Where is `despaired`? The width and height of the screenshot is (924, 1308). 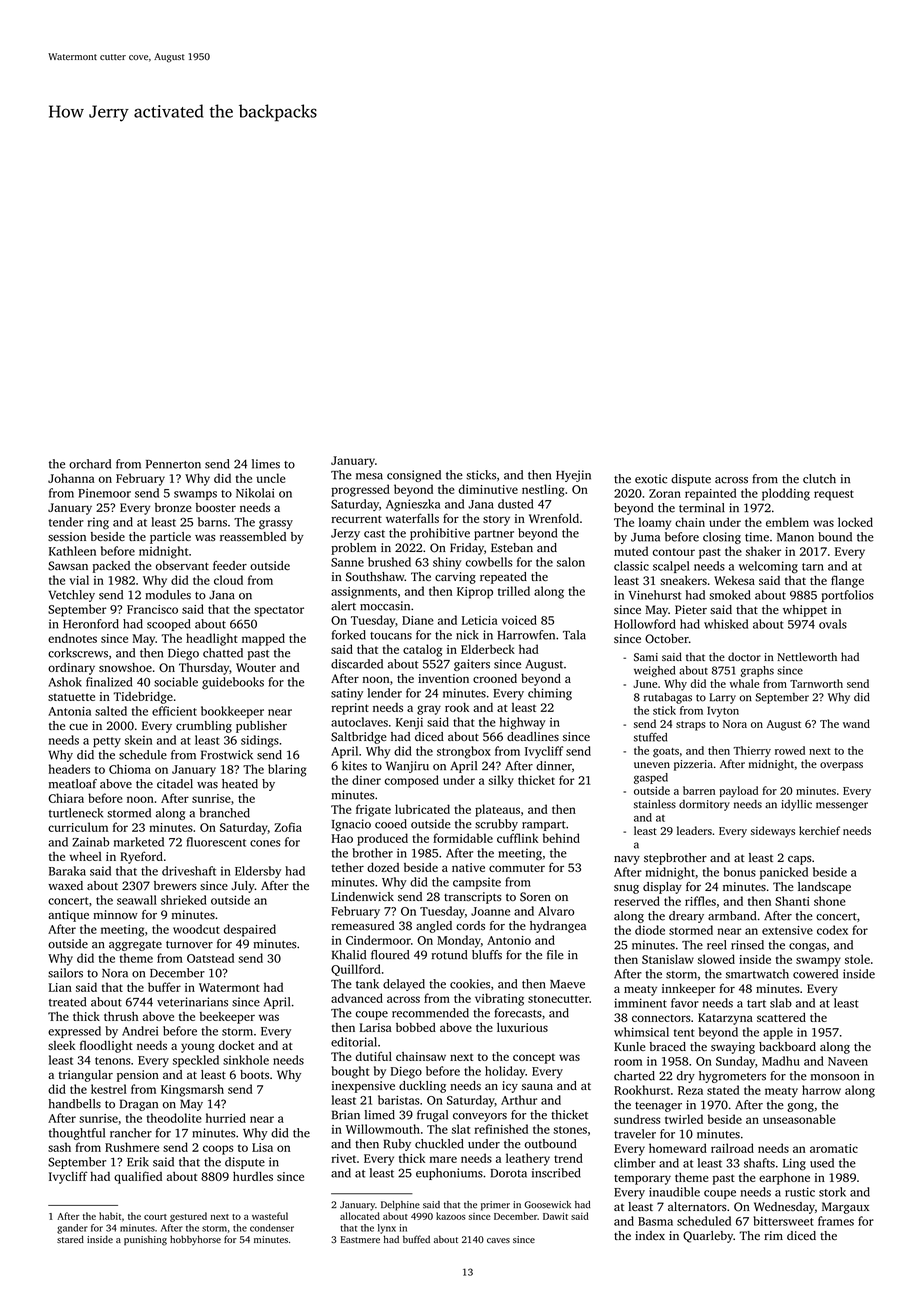 despaired is located at coordinates (250, 930).
